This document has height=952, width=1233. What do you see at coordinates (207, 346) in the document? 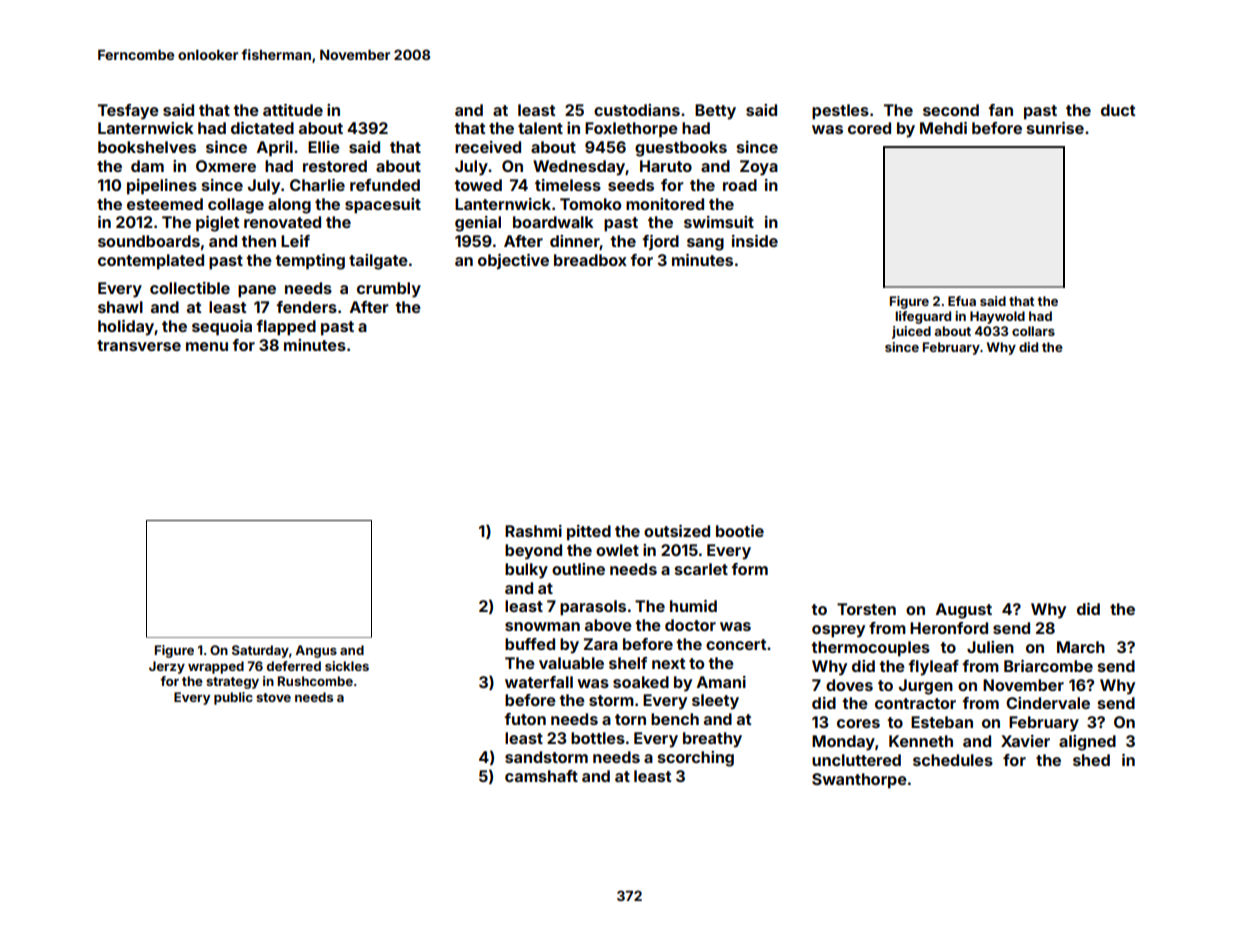
I see `menu` at bounding box center [207, 346].
